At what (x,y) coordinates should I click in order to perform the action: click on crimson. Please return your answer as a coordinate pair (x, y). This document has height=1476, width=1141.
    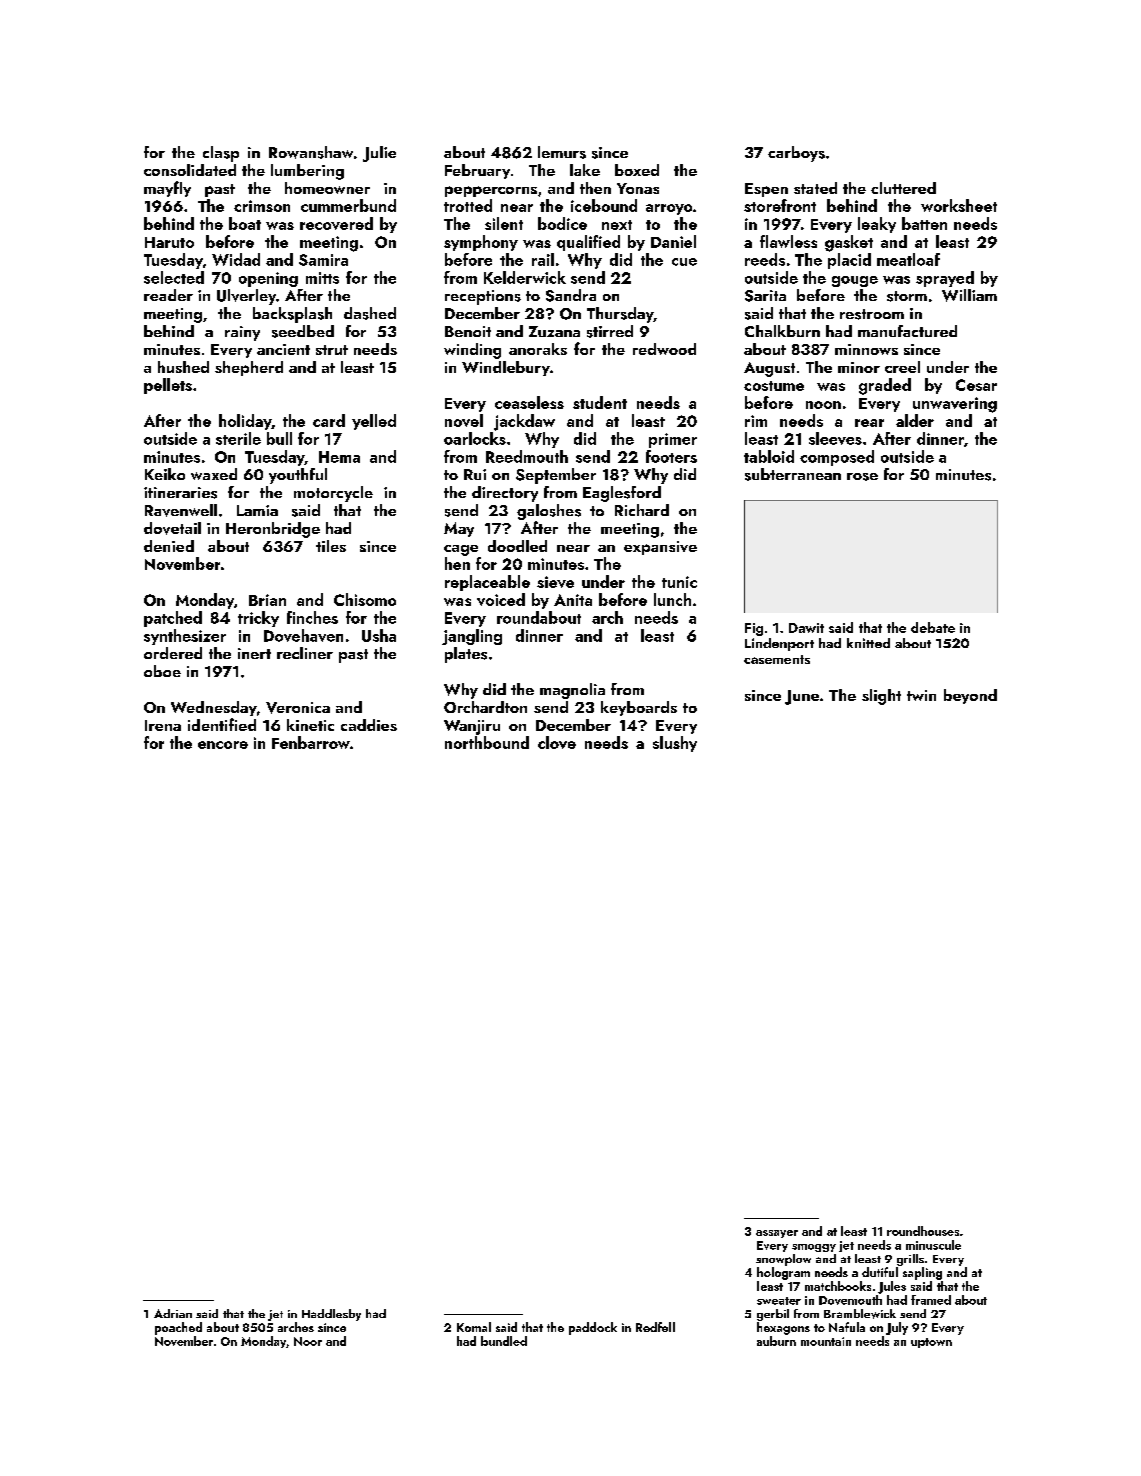
    Looking at the image, I should click on (262, 206).
